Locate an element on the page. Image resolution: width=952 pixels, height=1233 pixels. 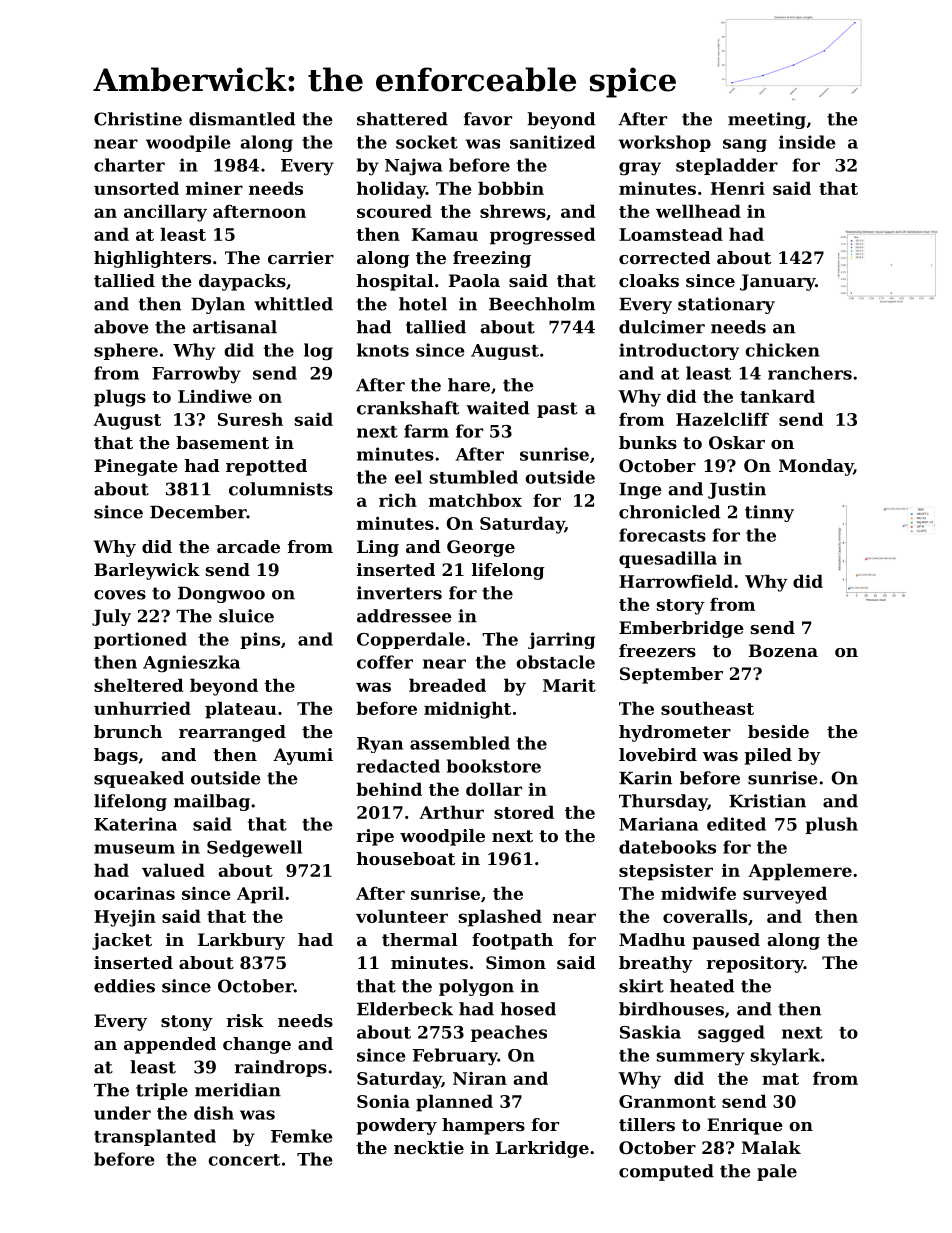
whittled is located at coordinates (293, 304).
